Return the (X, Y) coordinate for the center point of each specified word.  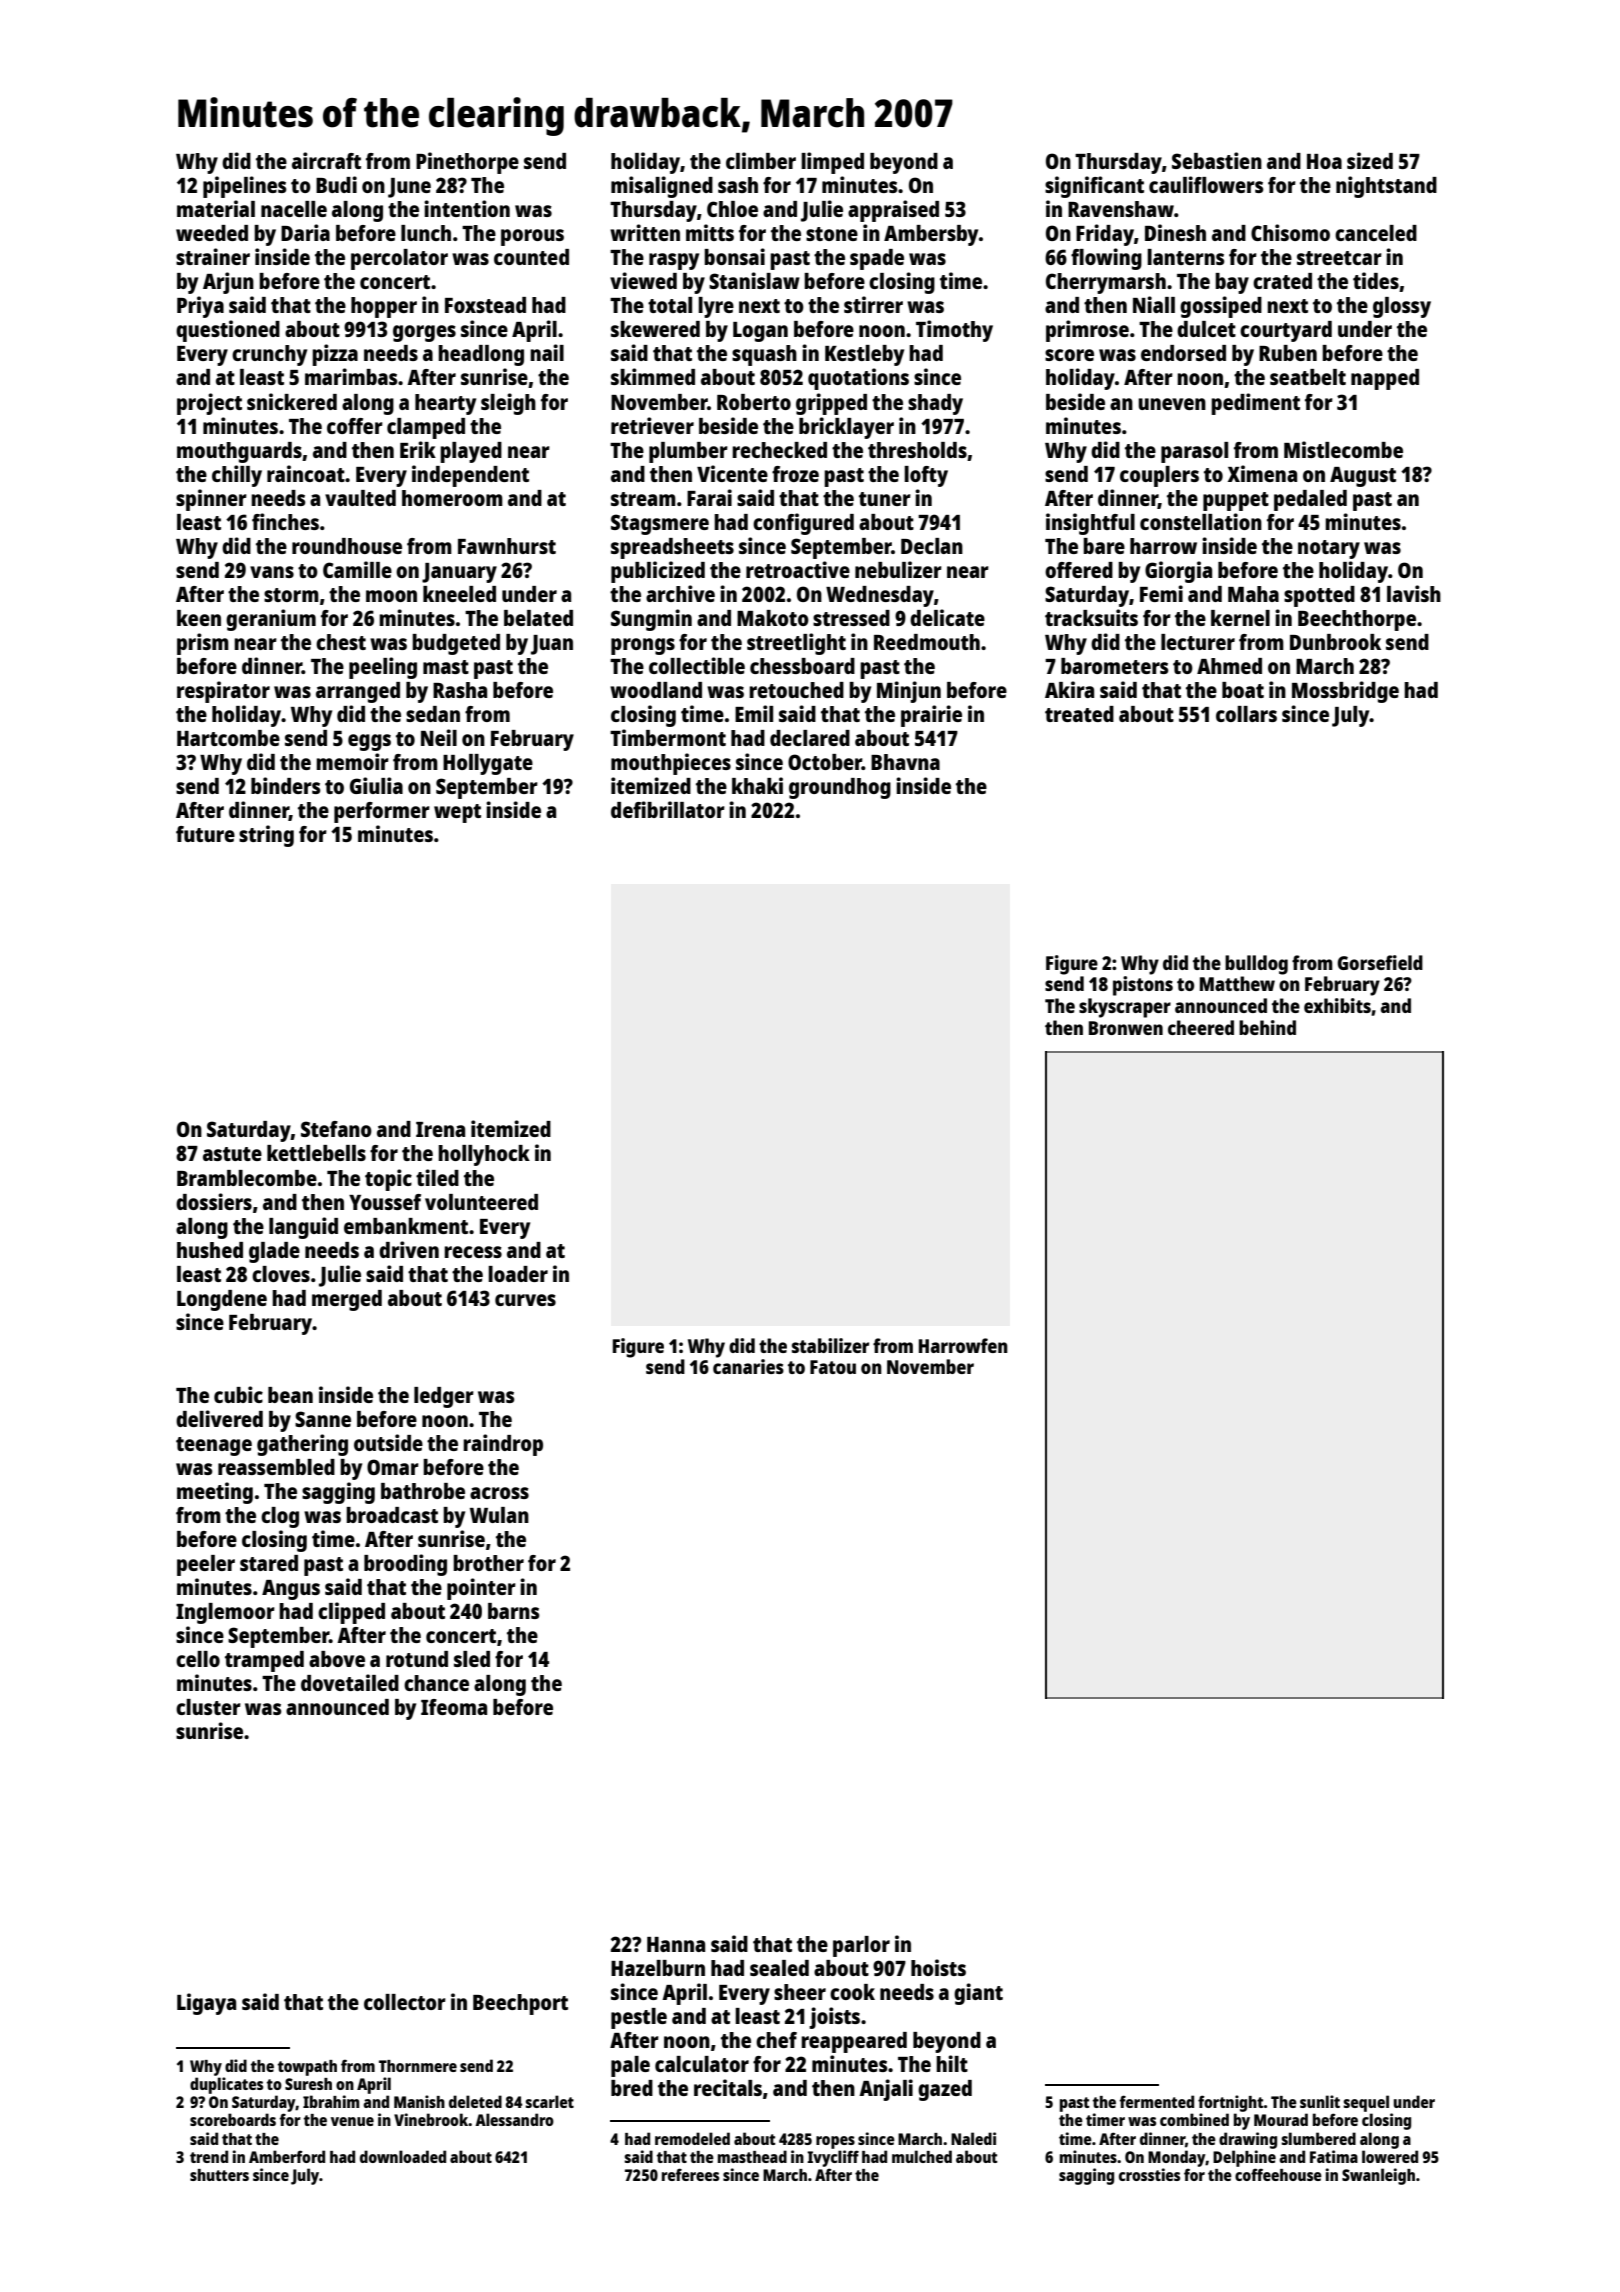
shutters (219, 2175)
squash (764, 355)
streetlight (796, 644)
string (266, 836)
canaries (748, 1366)
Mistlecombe (1343, 449)
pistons (1143, 986)
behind (1267, 1027)
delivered (219, 1418)
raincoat (306, 473)
